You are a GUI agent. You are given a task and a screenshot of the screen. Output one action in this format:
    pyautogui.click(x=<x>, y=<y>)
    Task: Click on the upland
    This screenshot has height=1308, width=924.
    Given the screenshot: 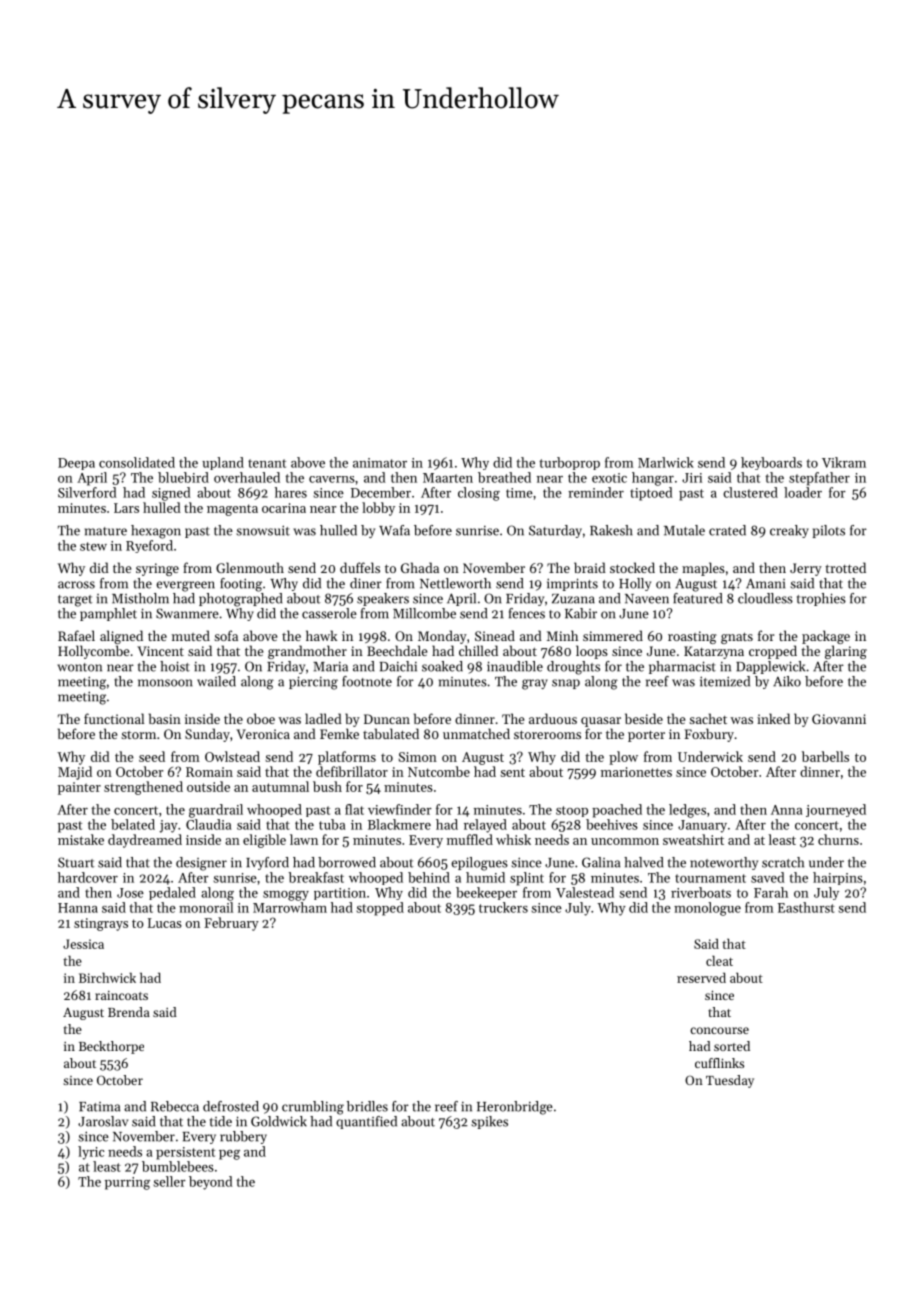 What is the action you would take?
    pyautogui.click(x=223, y=463)
